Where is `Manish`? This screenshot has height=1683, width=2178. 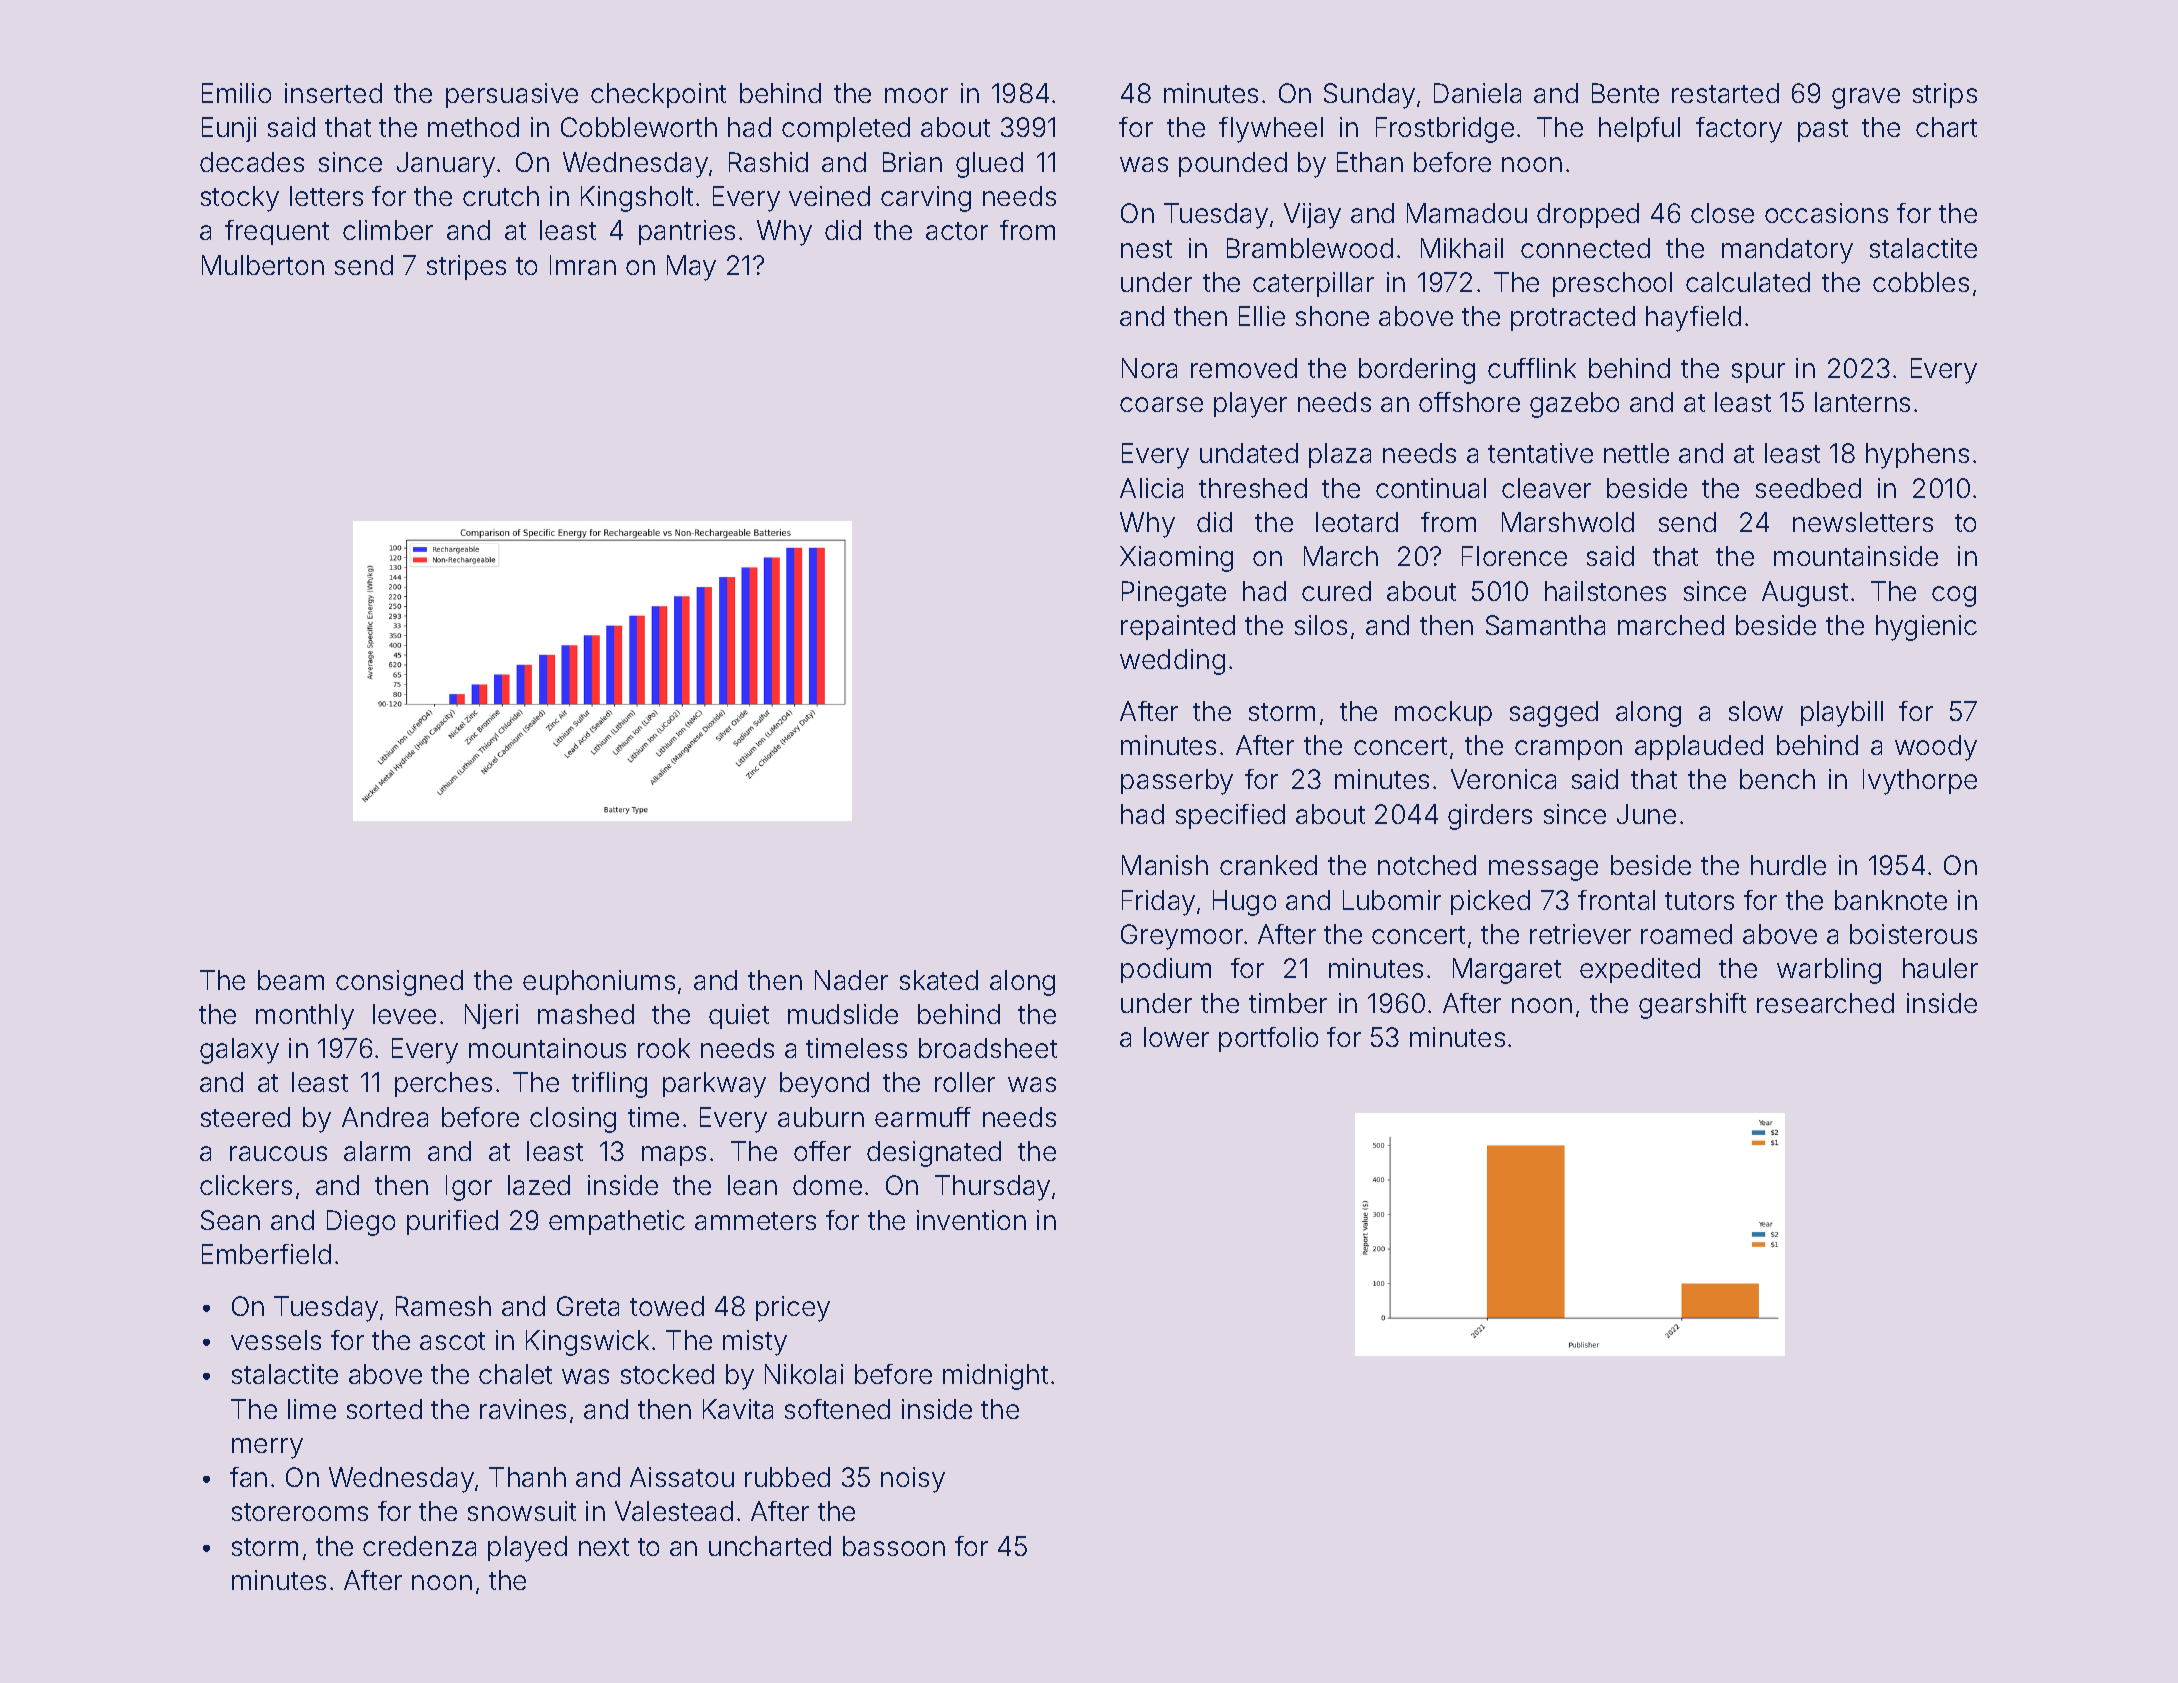 Manish is located at coordinates (1165, 865).
